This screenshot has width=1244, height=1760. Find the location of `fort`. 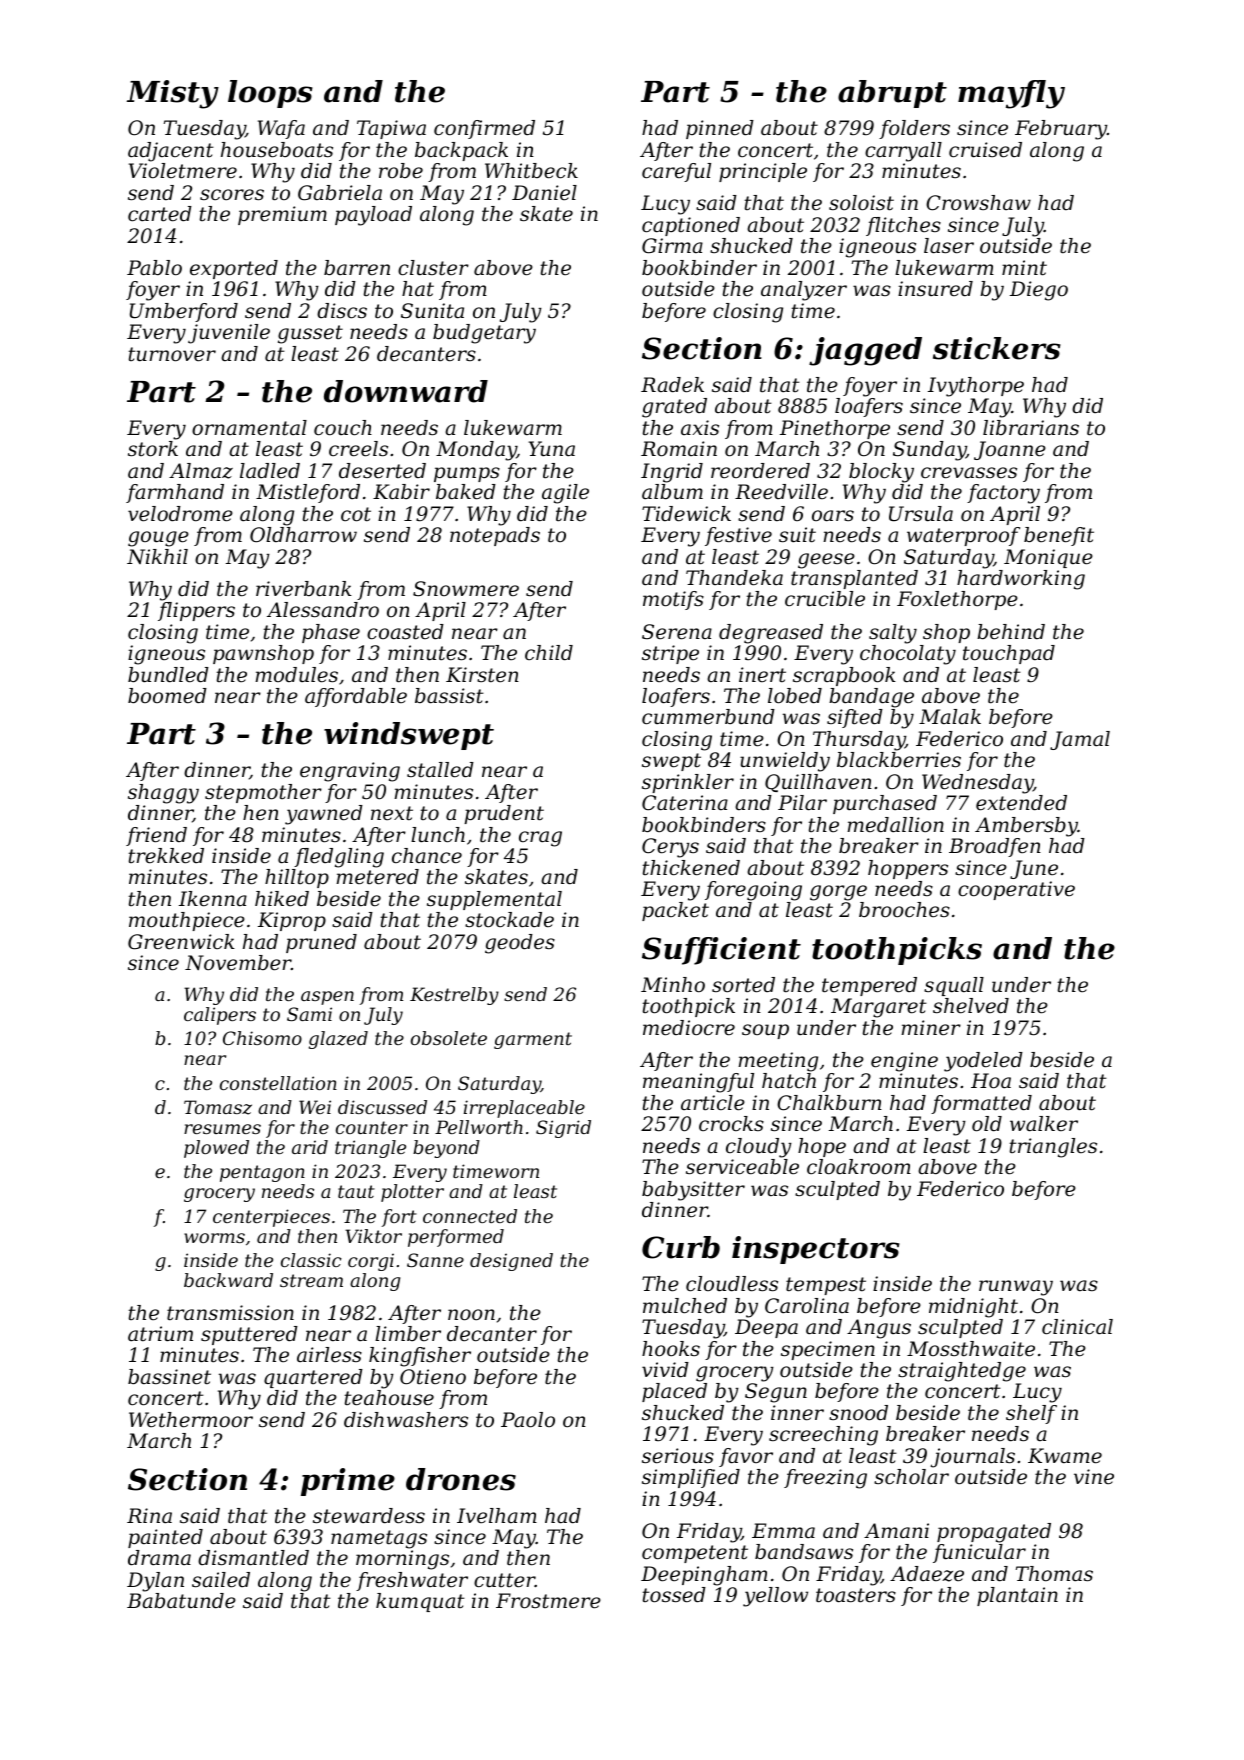

fort is located at coordinates (399, 1218).
